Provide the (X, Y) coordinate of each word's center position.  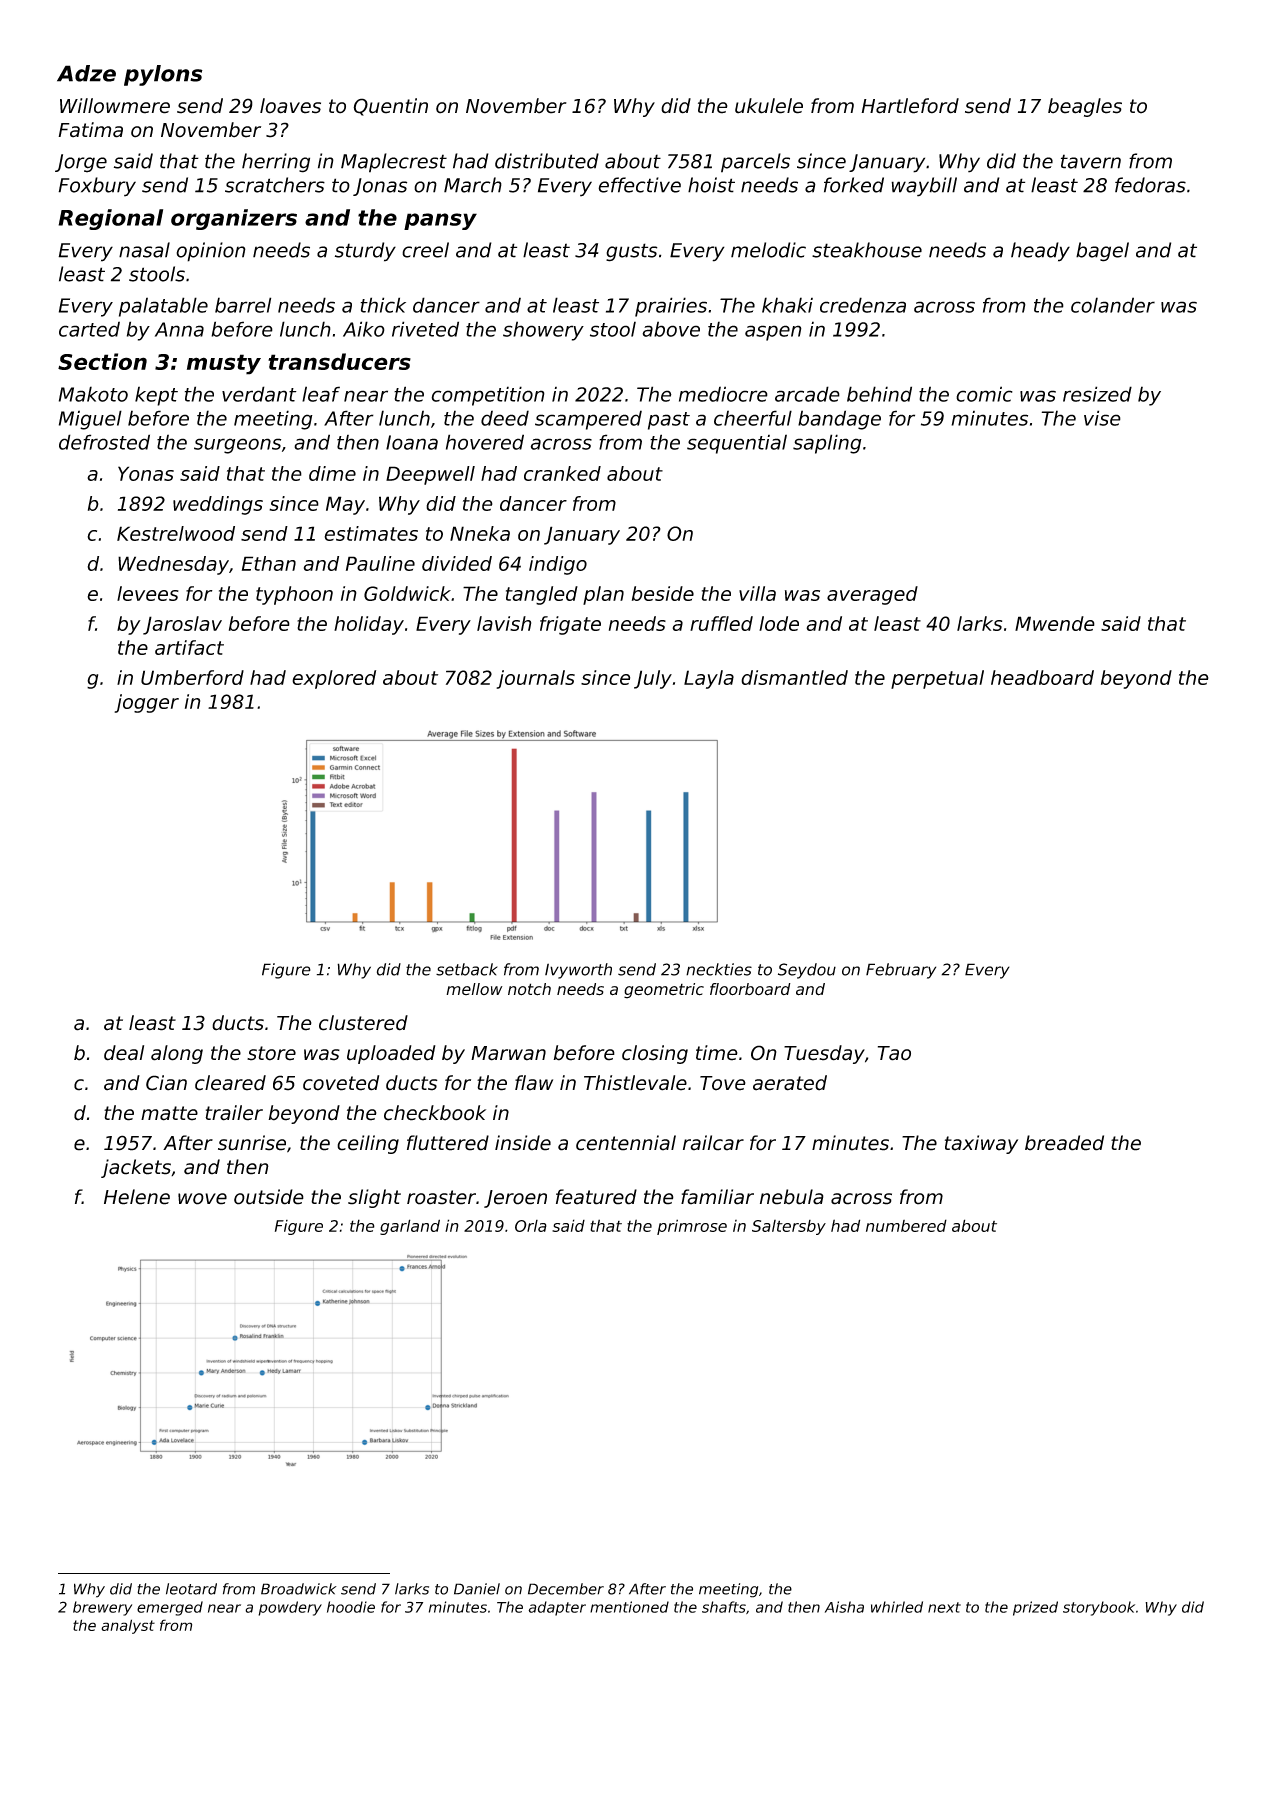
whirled (897, 1607)
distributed (547, 161)
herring (276, 163)
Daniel (477, 1589)
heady (1040, 252)
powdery (290, 1608)
